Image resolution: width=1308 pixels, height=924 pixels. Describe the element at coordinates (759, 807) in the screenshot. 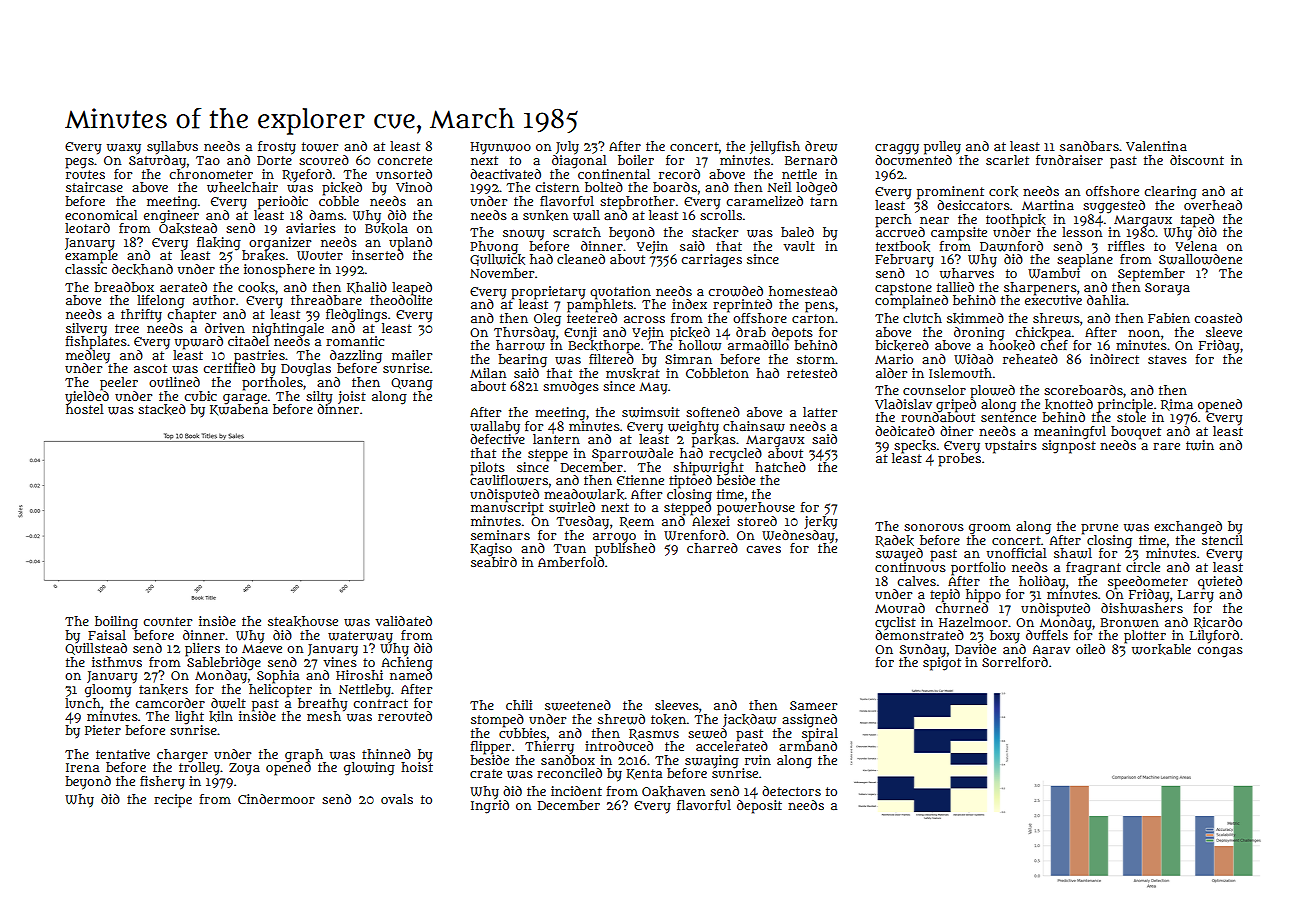

I see `deposit` at that location.
